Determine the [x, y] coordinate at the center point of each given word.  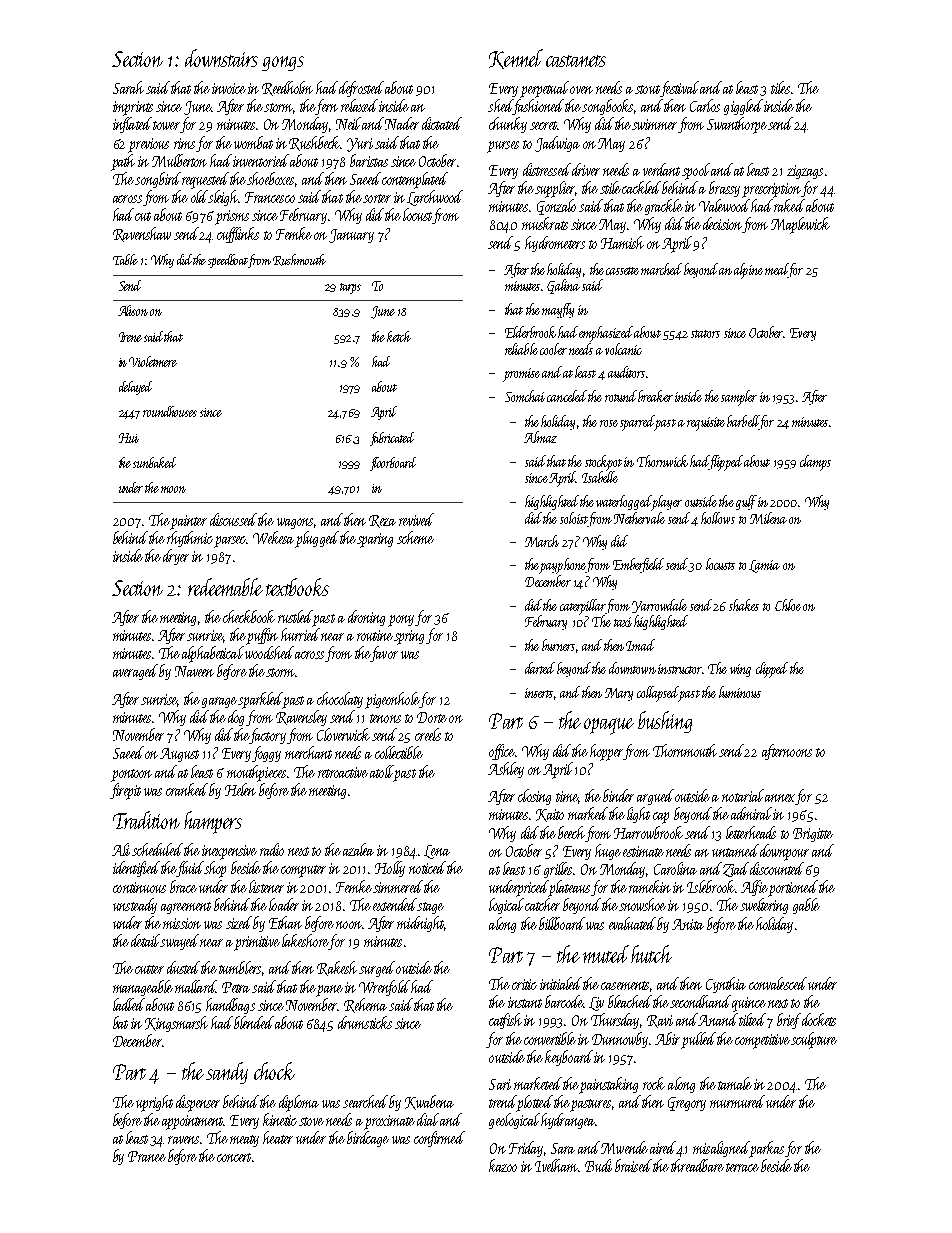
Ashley [506, 770]
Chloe [788, 605]
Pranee [147, 1156]
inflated [132, 125]
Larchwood [435, 198]
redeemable [225, 587]
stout [647, 89]
